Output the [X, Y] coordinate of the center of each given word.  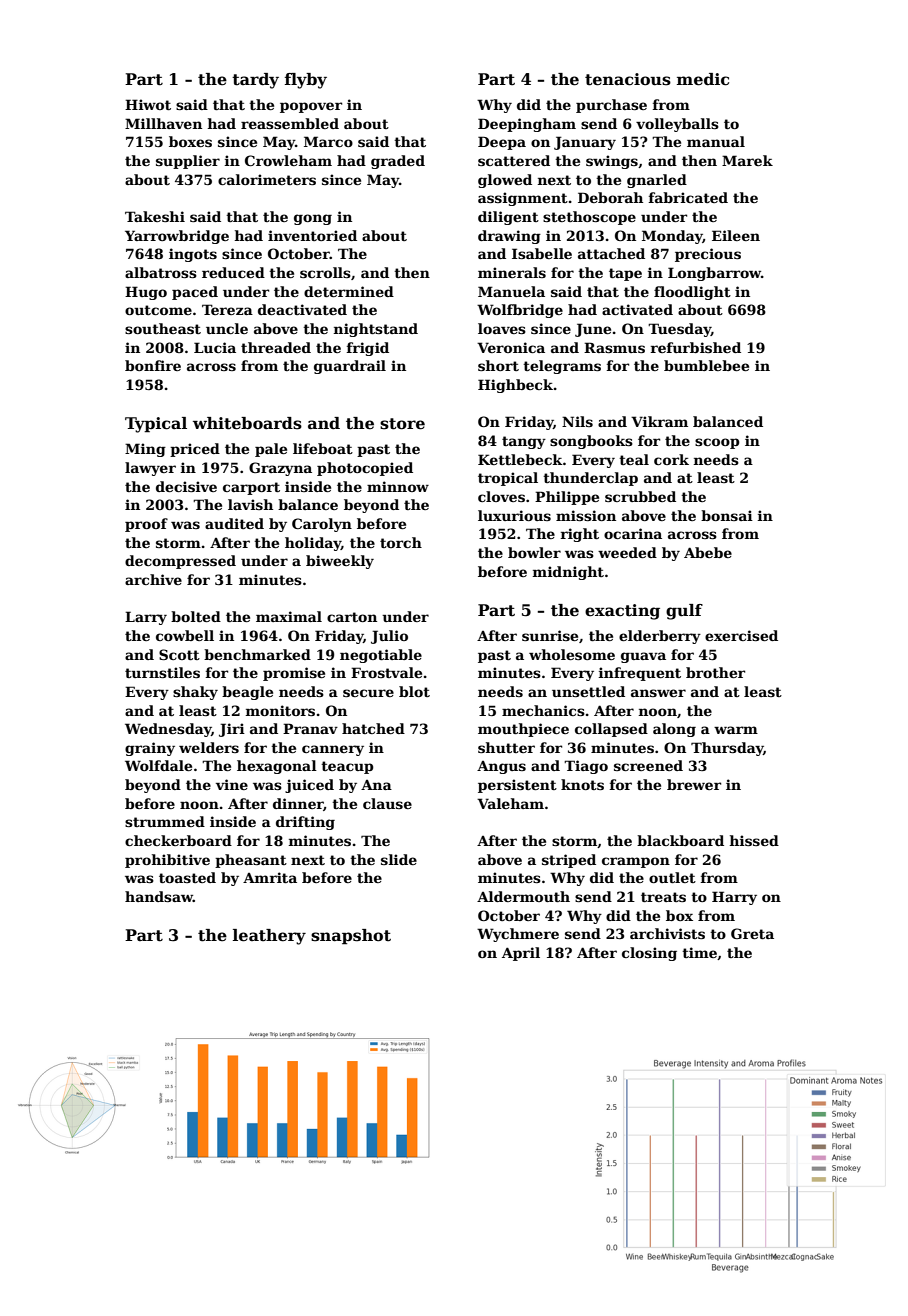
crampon [636, 862]
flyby [306, 81]
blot [414, 691]
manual [716, 141]
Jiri [232, 730]
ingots [193, 255]
